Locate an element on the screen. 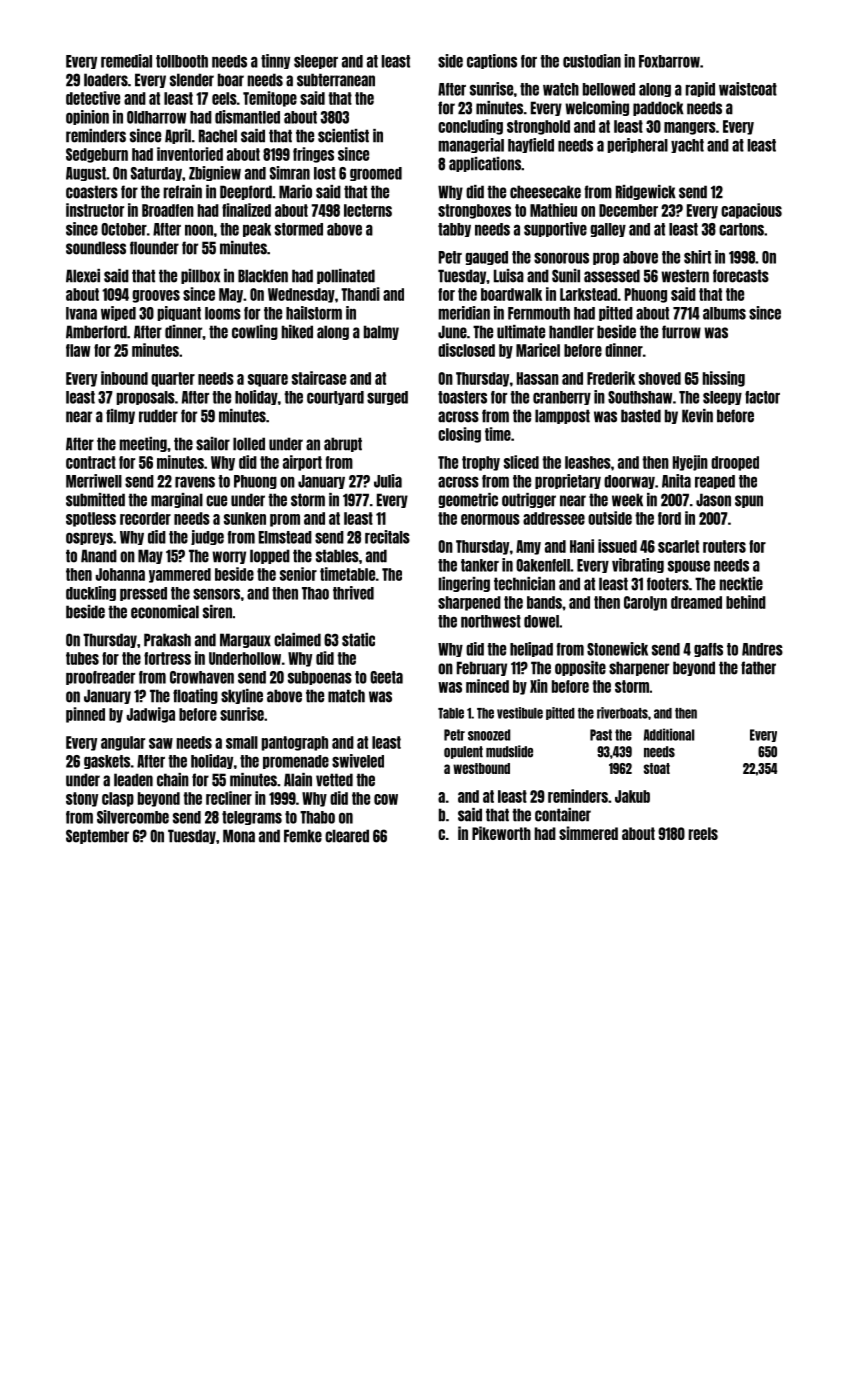  Foxbarrow is located at coordinates (669, 61).
